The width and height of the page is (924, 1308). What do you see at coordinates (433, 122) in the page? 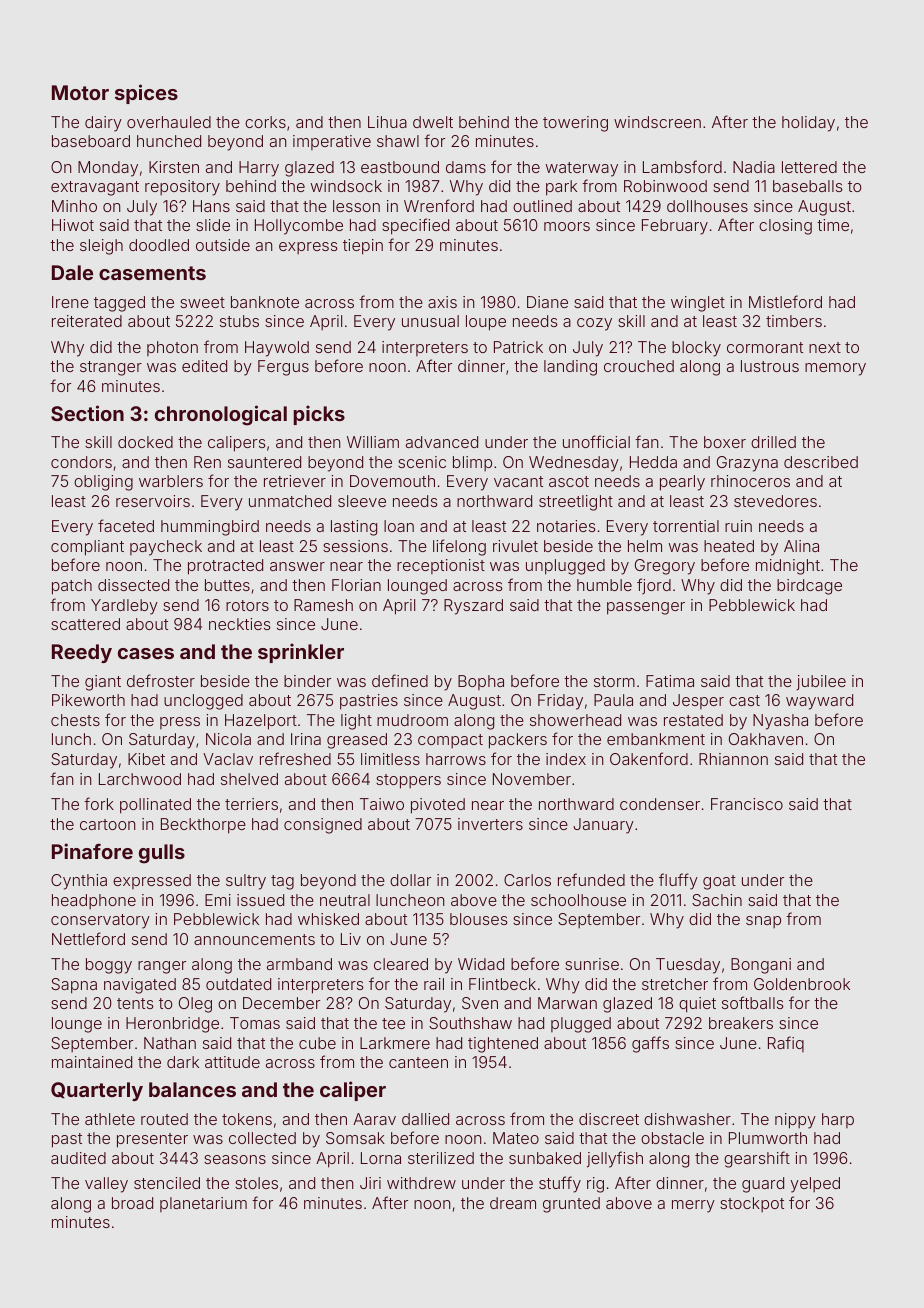
I see `dwelt` at bounding box center [433, 122].
